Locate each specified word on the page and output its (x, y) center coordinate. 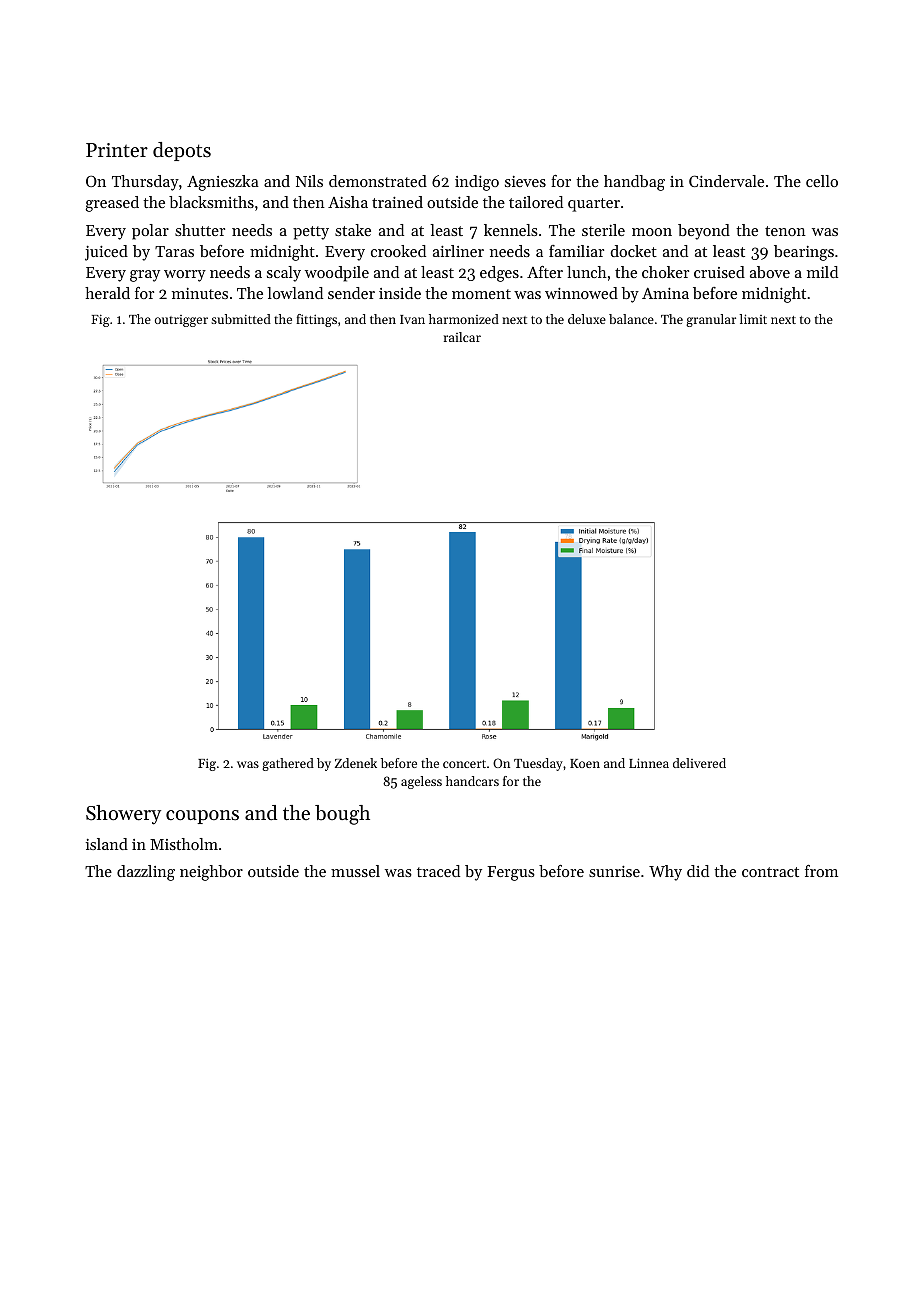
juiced (106, 253)
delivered (699, 763)
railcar (462, 337)
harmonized (464, 319)
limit (753, 319)
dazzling (146, 873)
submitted (241, 319)
